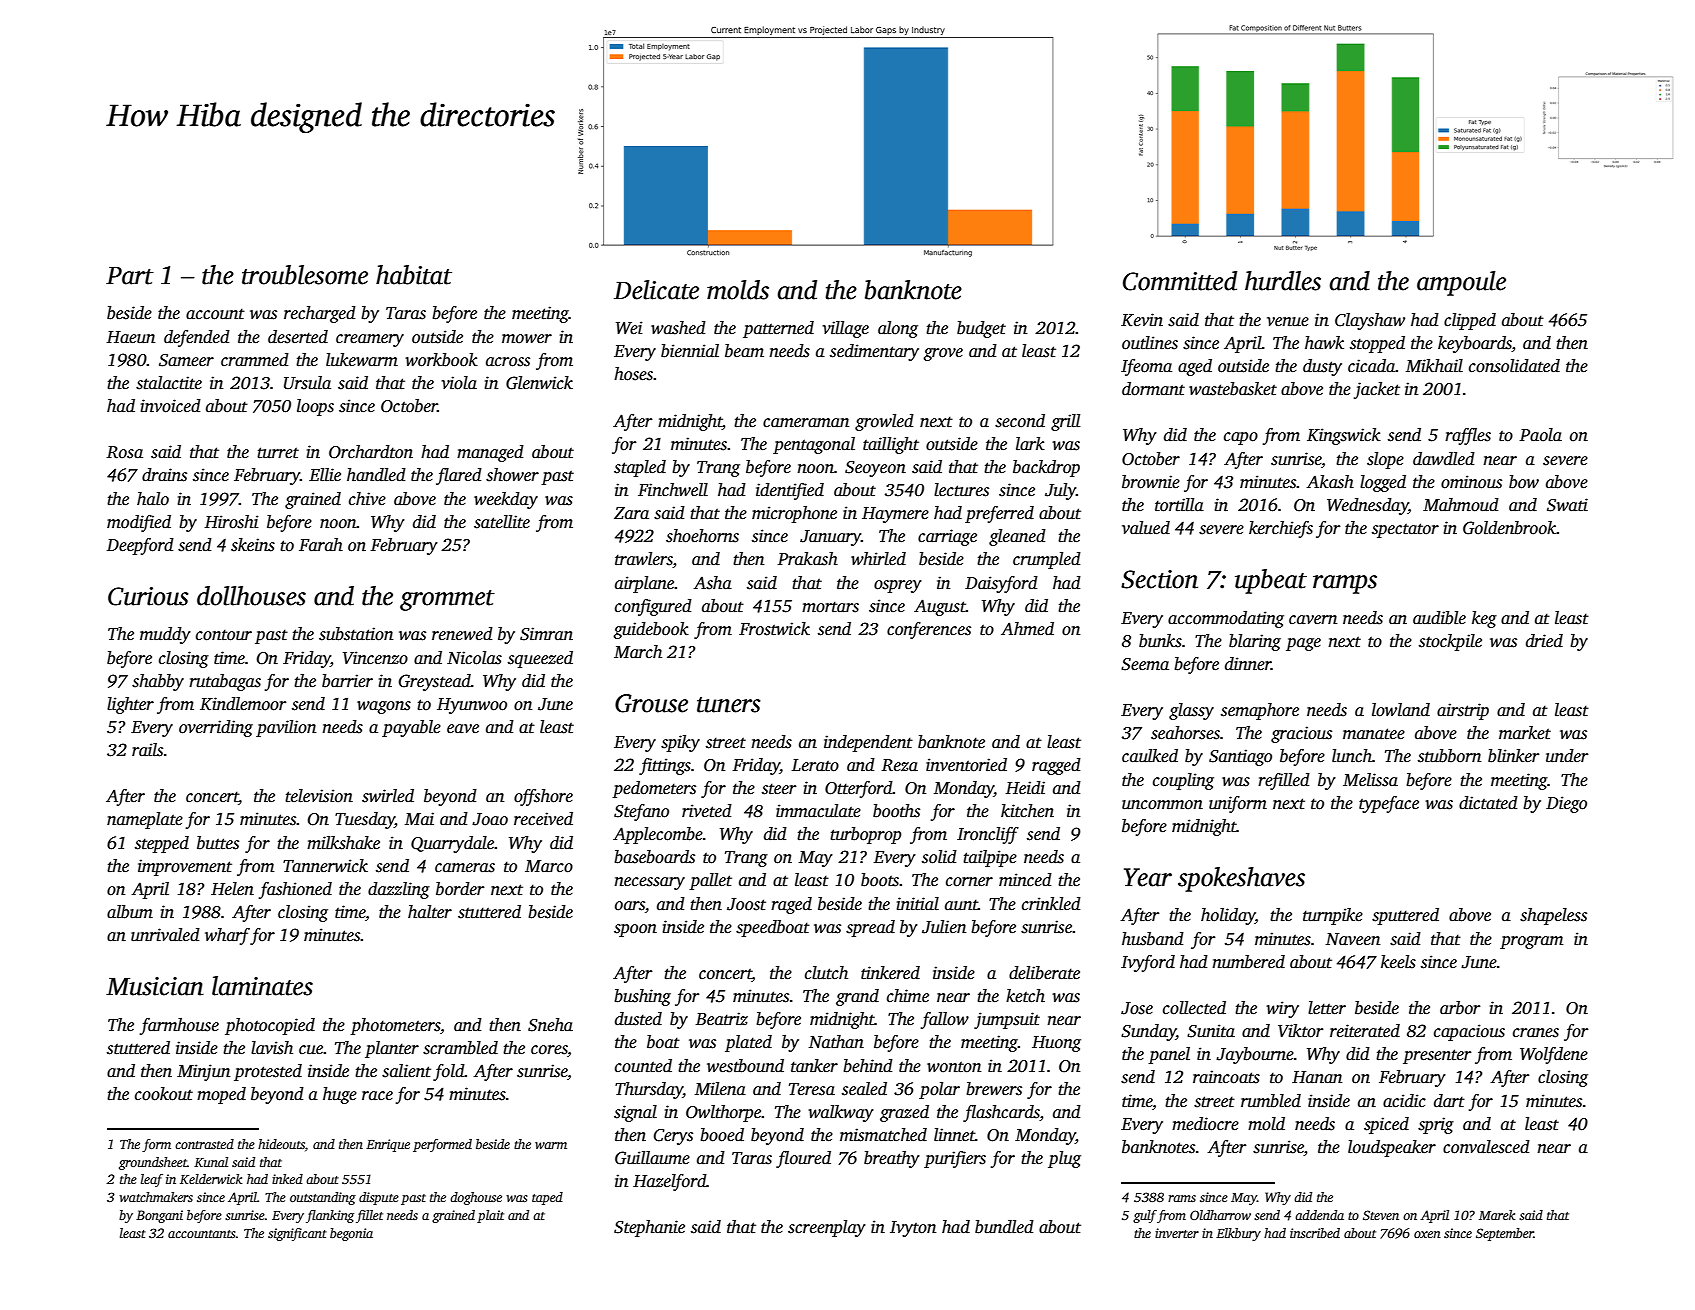  What do you see at coordinates (658, 835) in the screenshot?
I see `Applecombe` at bounding box center [658, 835].
